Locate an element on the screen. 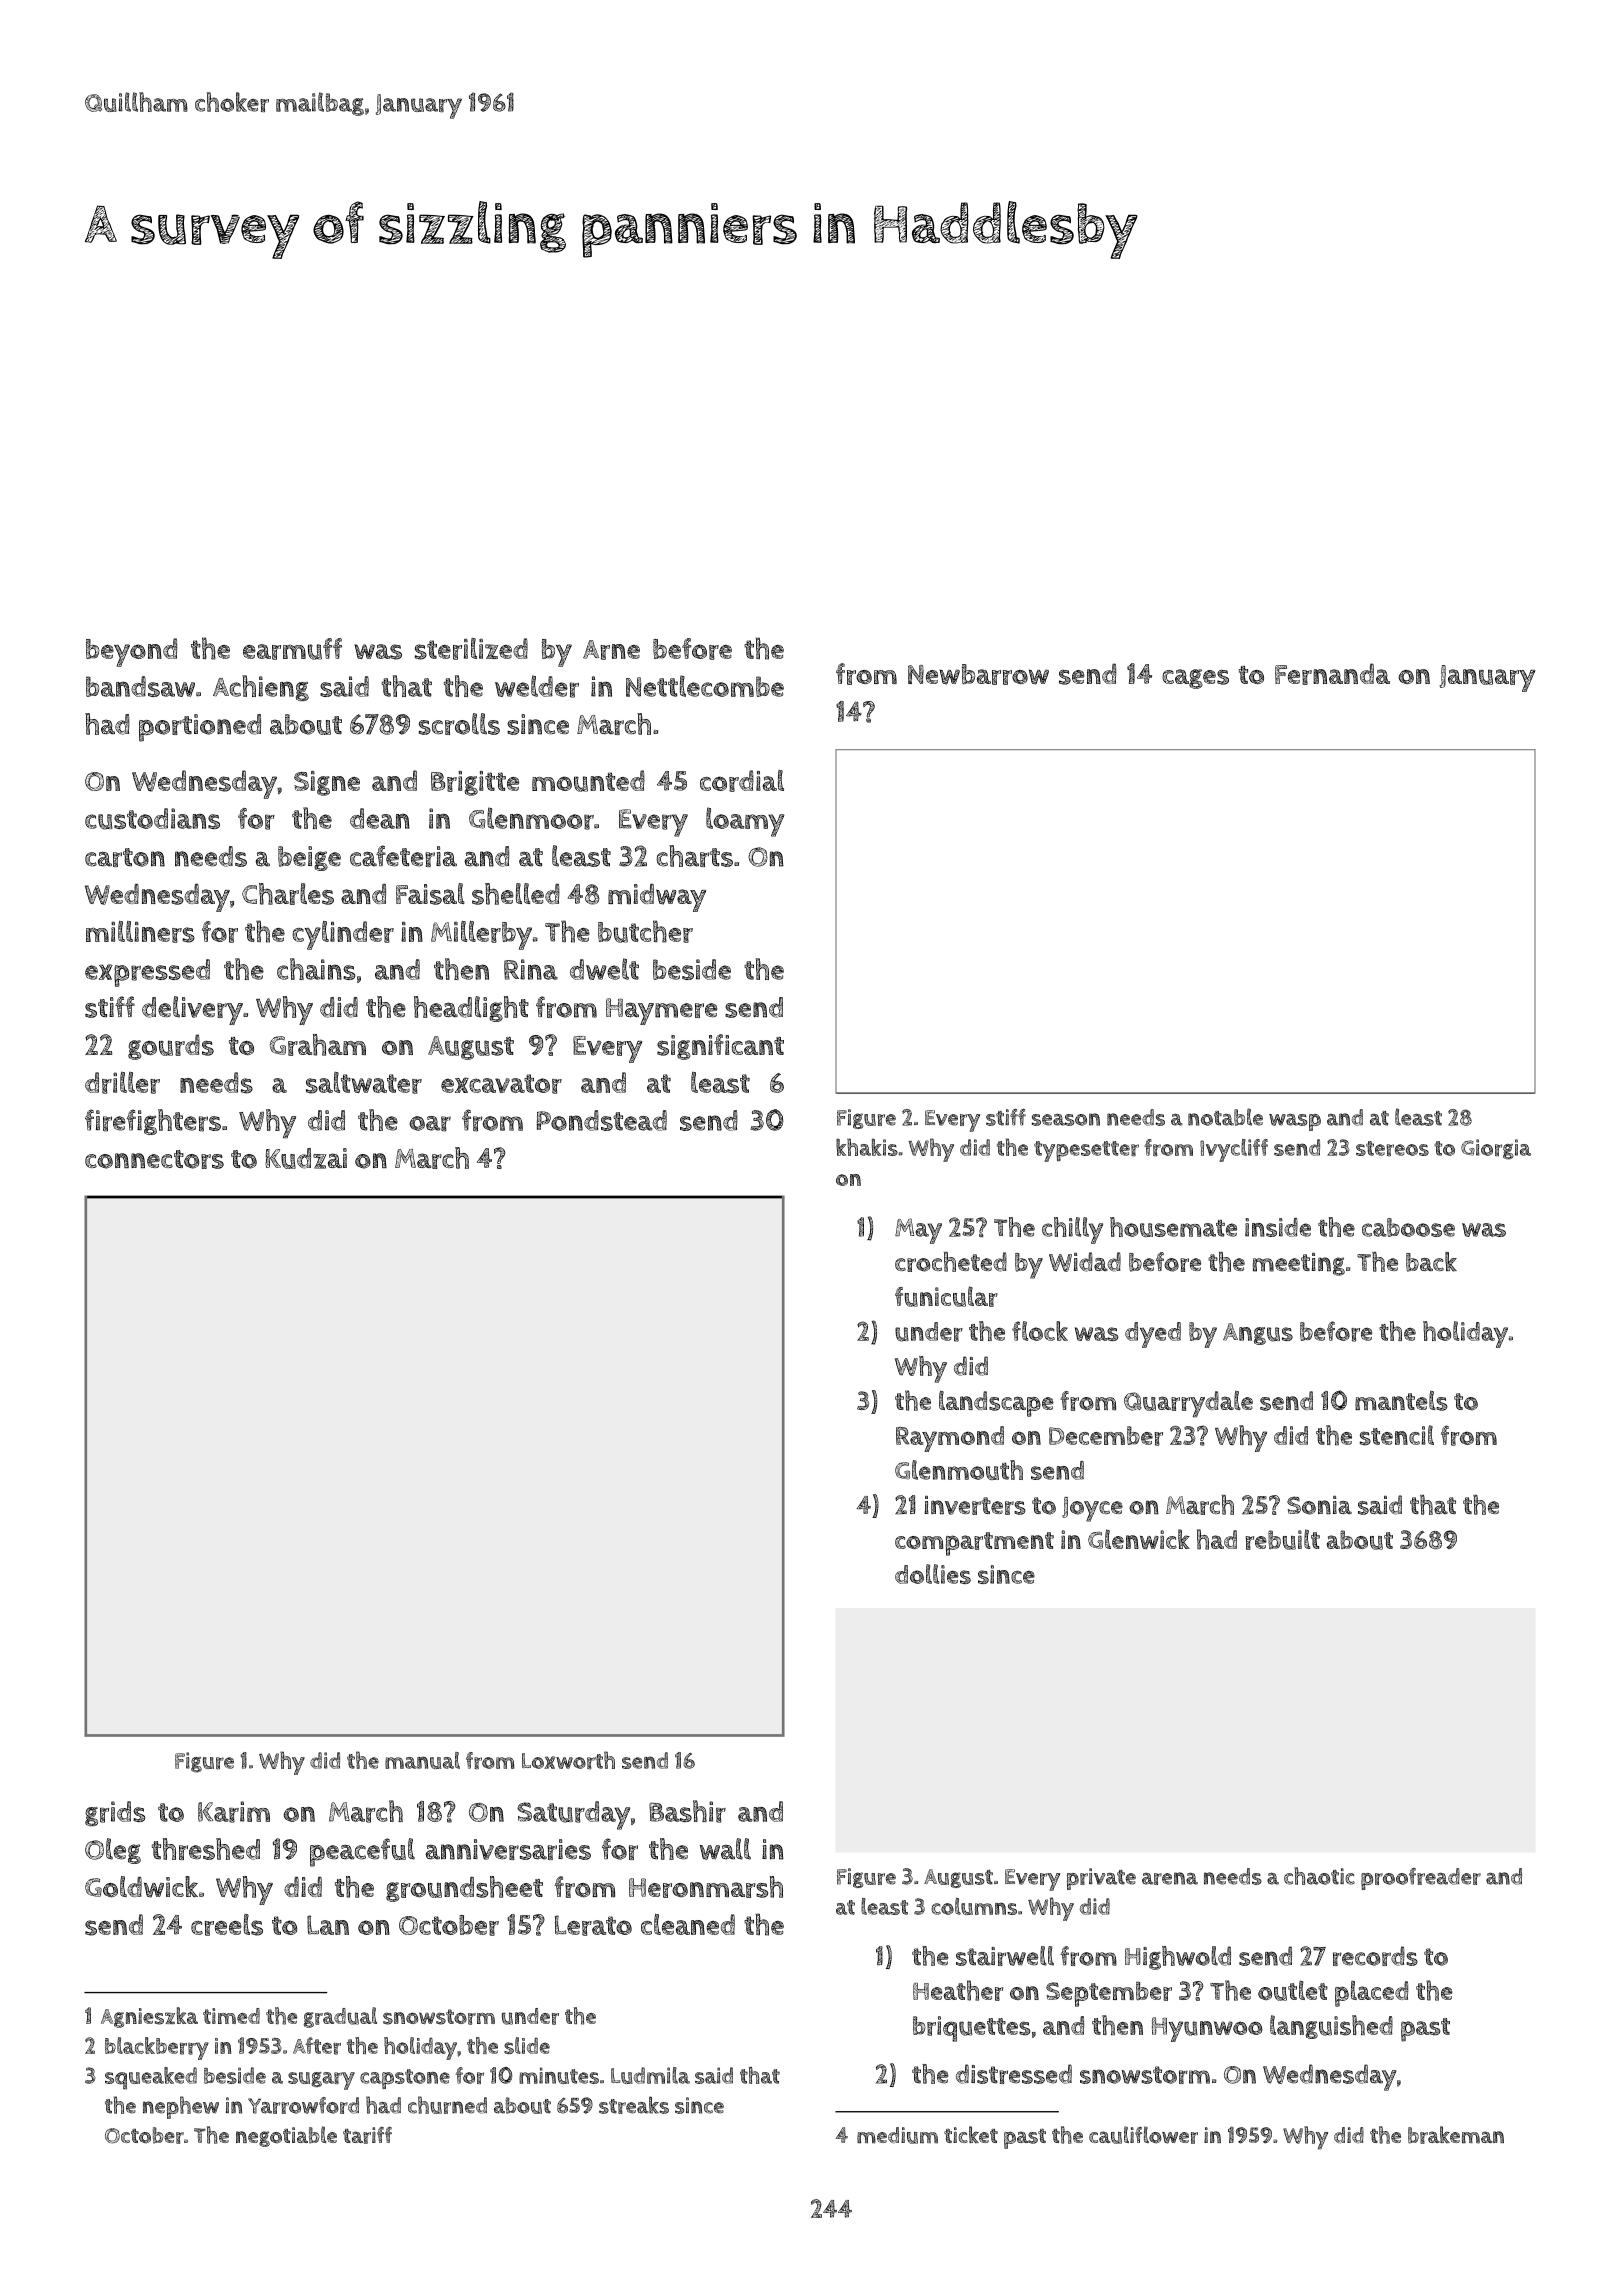  chaotic is located at coordinates (1319, 1876).
